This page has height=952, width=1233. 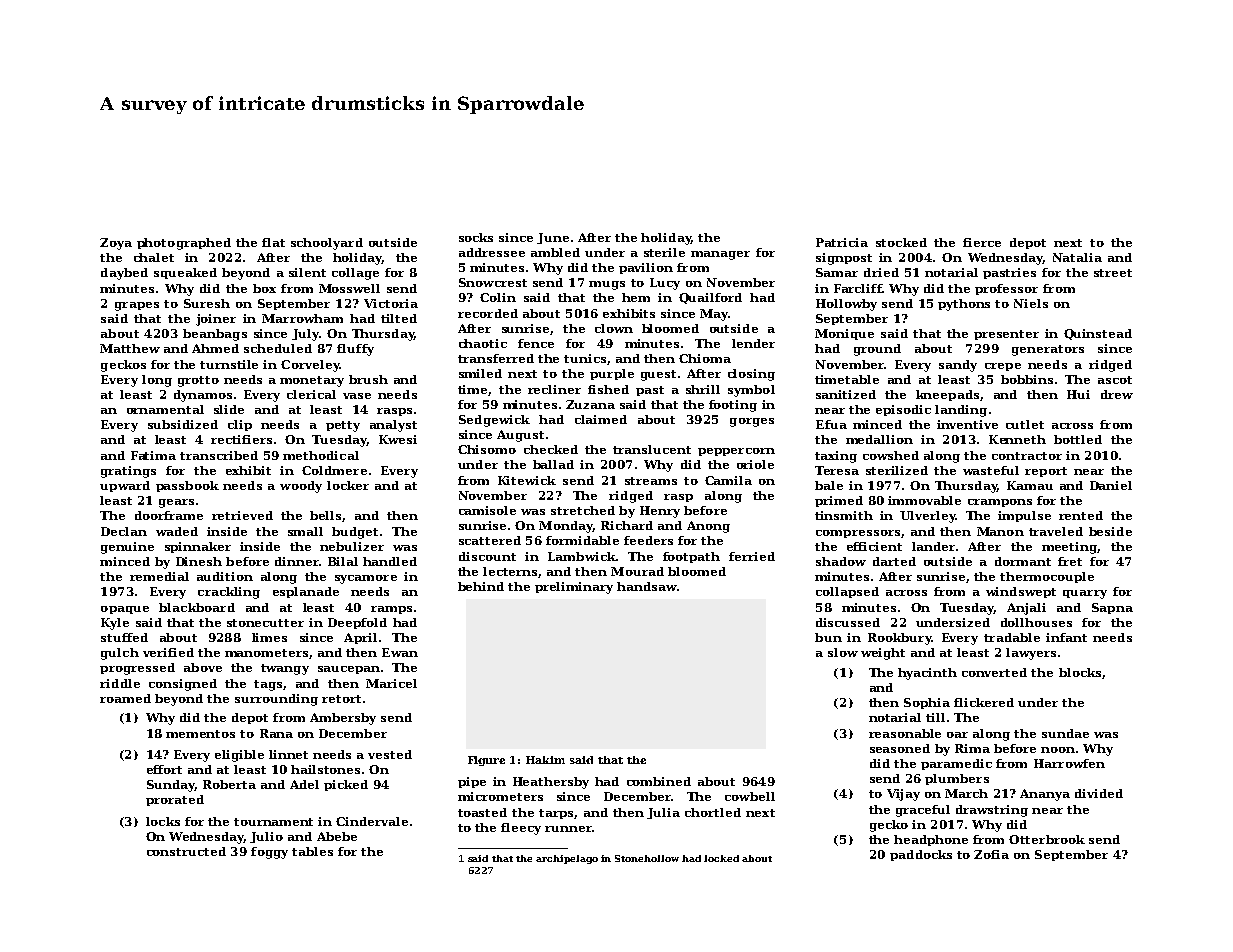 I want to click on foggy, so click(x=269, y=853).
